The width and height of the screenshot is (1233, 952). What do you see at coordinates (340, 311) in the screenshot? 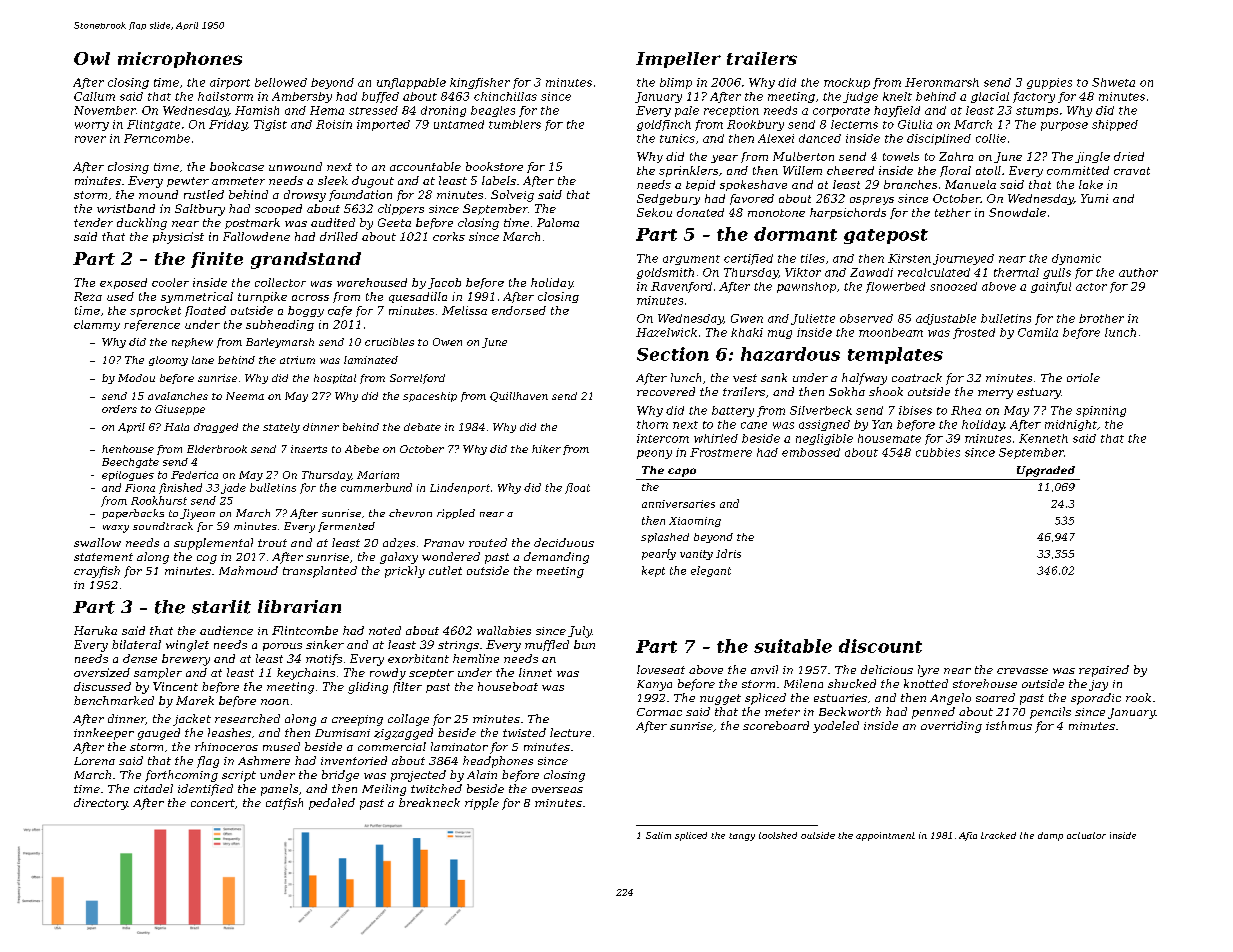
I see `cafe` at bounding box center [340, 311].
